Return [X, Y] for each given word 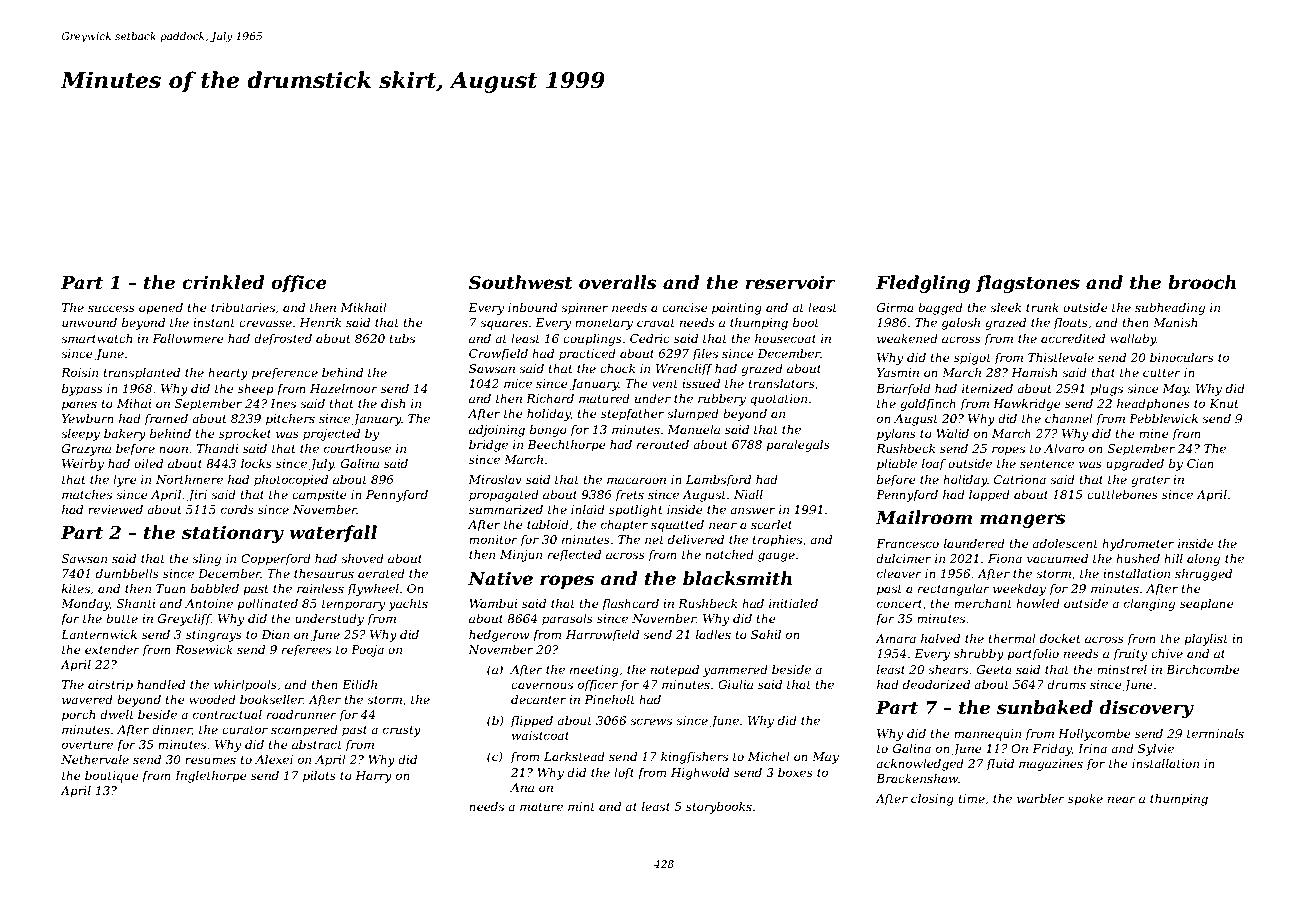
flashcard [630, 605]
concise [685, 307]
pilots [319, 777]
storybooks [719, 808]
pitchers [290, 420]
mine [1154, 433]
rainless [320, 588]
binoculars [1182, 357]
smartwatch [96, 338]
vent [665, 384]
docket [1060, 638]
